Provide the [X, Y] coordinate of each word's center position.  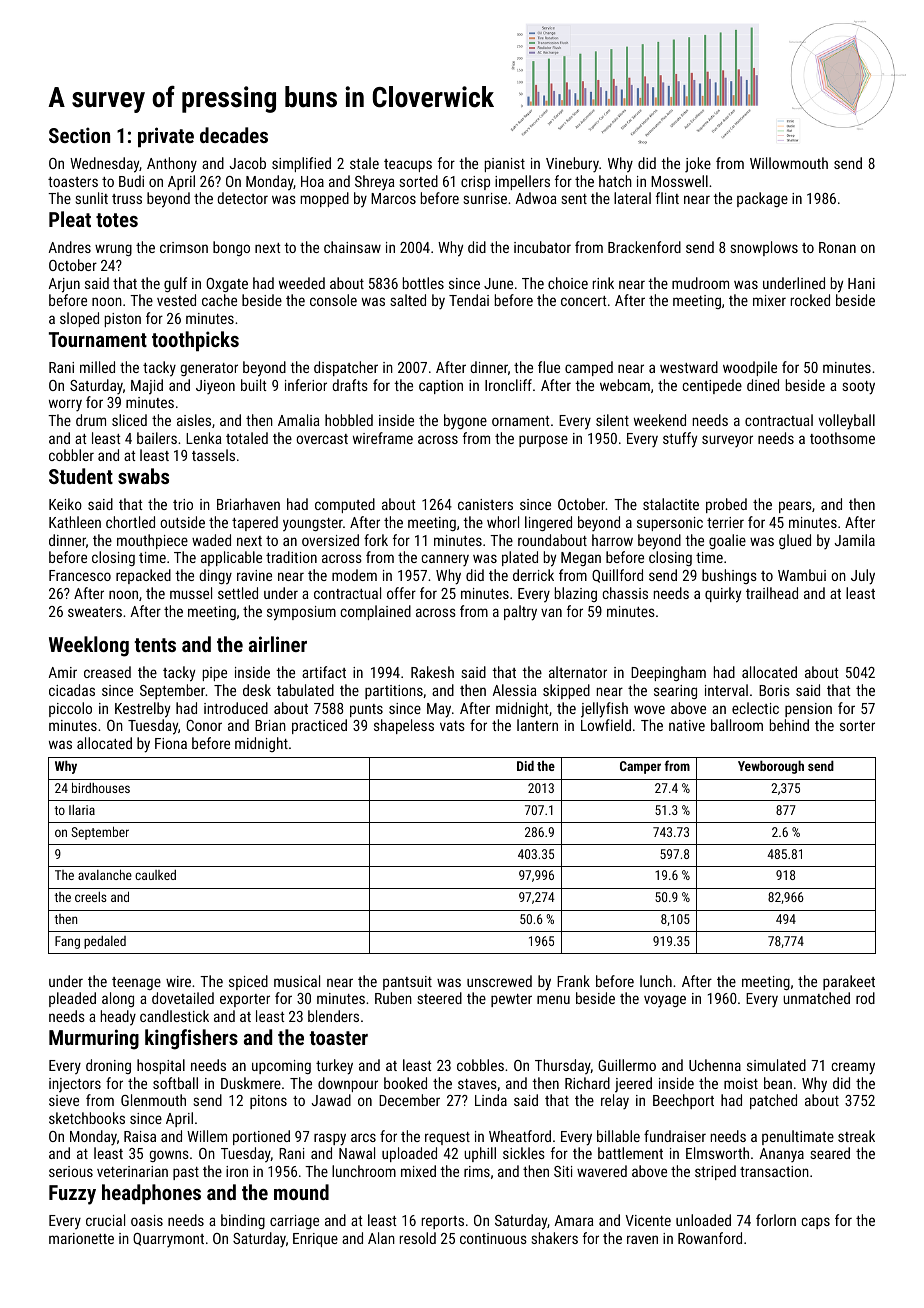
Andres [69, 247]
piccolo [70, 709]
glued [795, 541]
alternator [578, 672]
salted [408, 300]
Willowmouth [789, 163]
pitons [268, 1102]
